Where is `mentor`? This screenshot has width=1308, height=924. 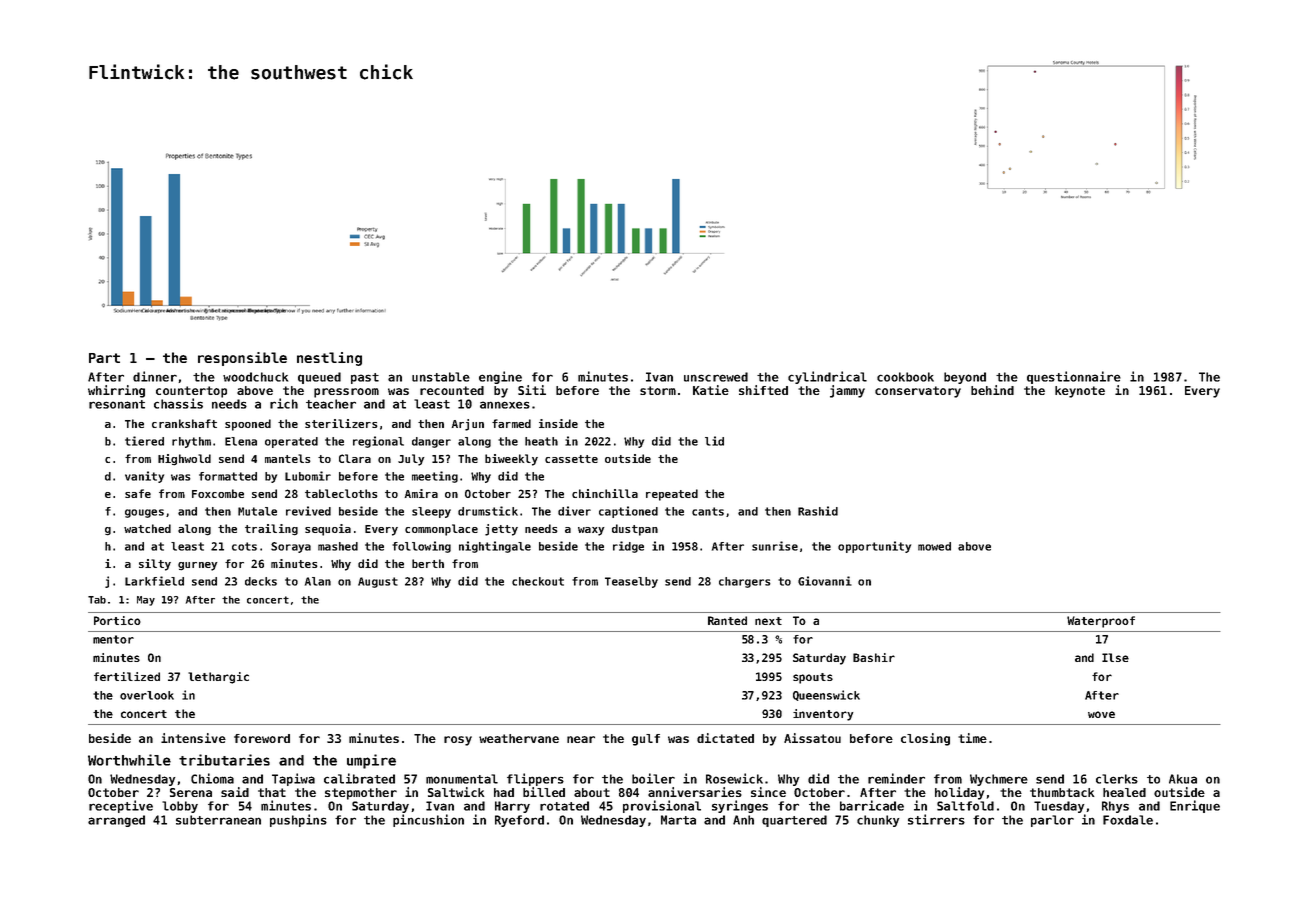
mentor is located at coordinates (113, 639).
